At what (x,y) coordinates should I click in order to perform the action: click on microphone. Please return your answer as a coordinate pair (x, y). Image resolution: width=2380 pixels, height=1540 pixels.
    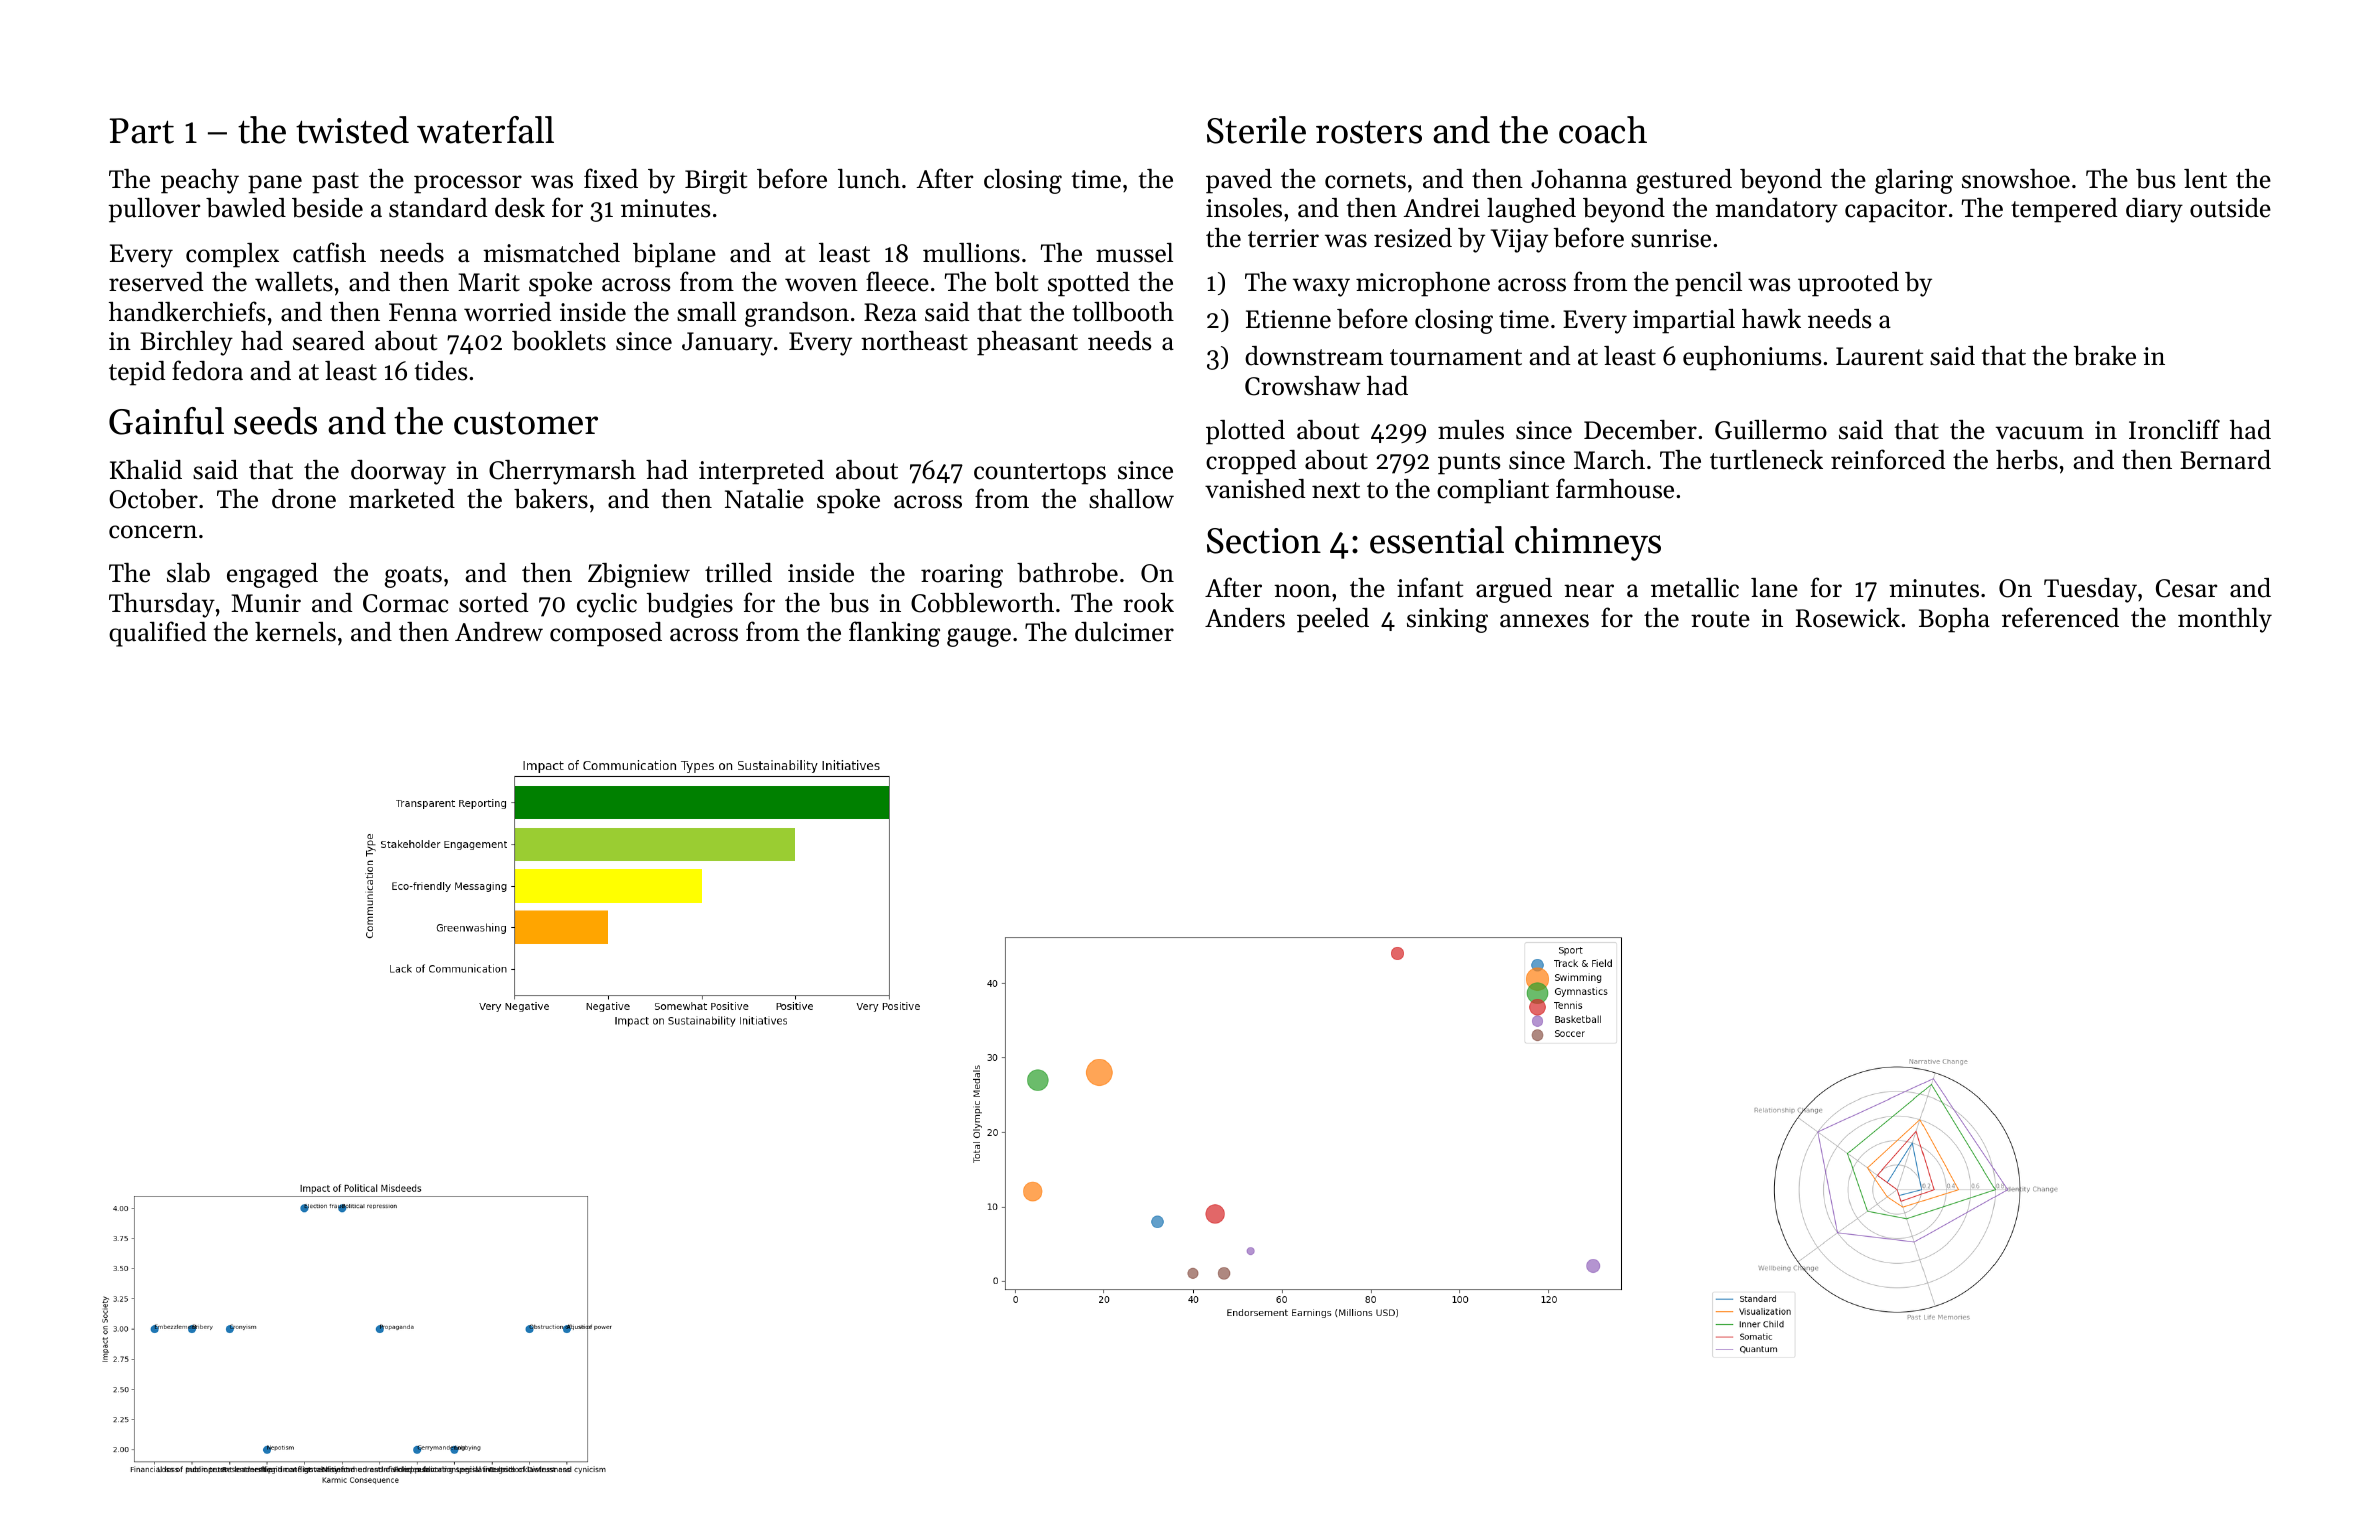
    Looking at the image, I should click on (1423, 284).
